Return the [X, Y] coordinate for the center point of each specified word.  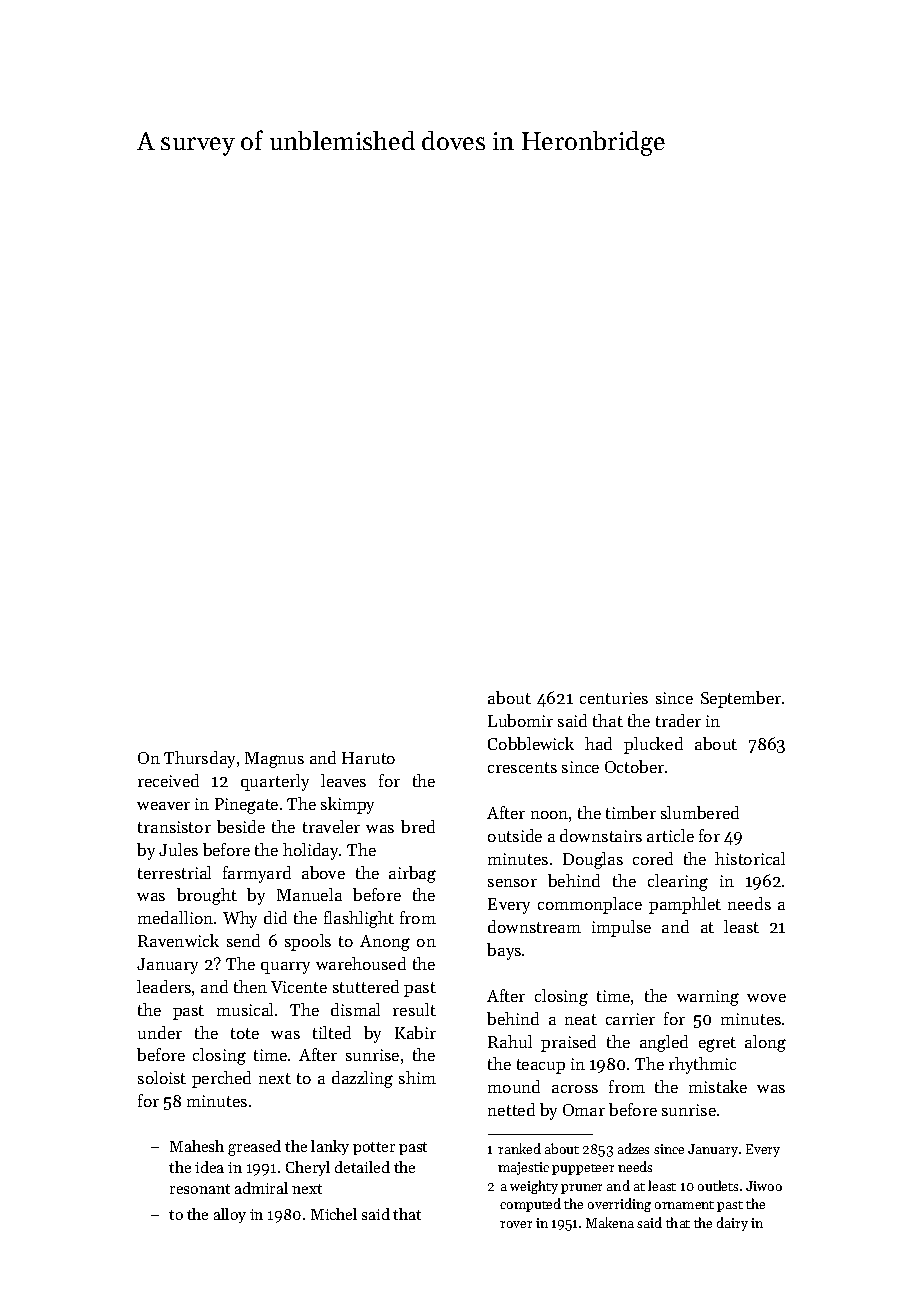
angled [664, 1043]
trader [678, 720]
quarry [285, 968]
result [414, 1009]
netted [511, 1109]
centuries [614, 698]
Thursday [199, 759]
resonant [200, 1189]
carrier [630, 1019]
